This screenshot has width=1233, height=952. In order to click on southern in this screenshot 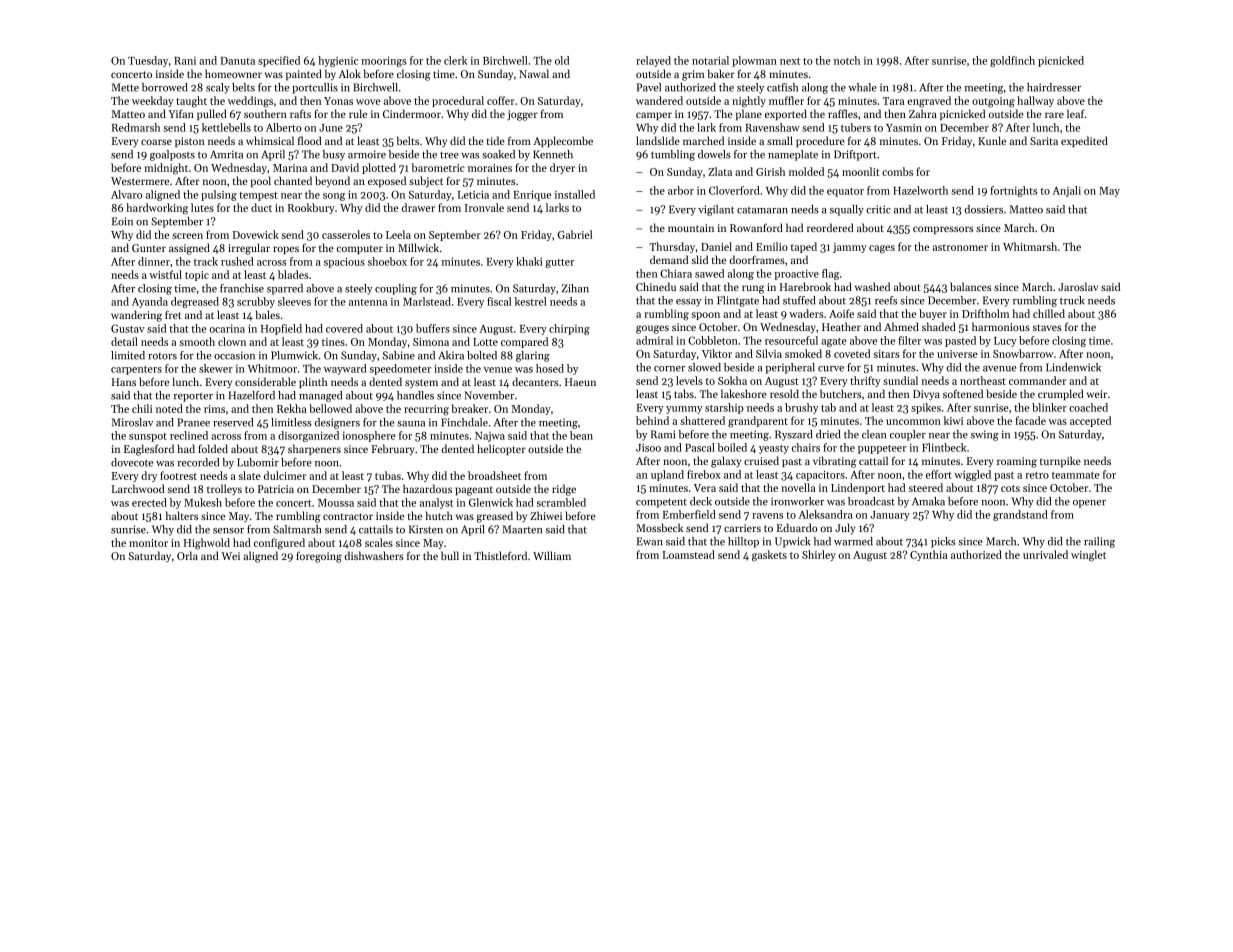, I will do `click(265, 113)`.
